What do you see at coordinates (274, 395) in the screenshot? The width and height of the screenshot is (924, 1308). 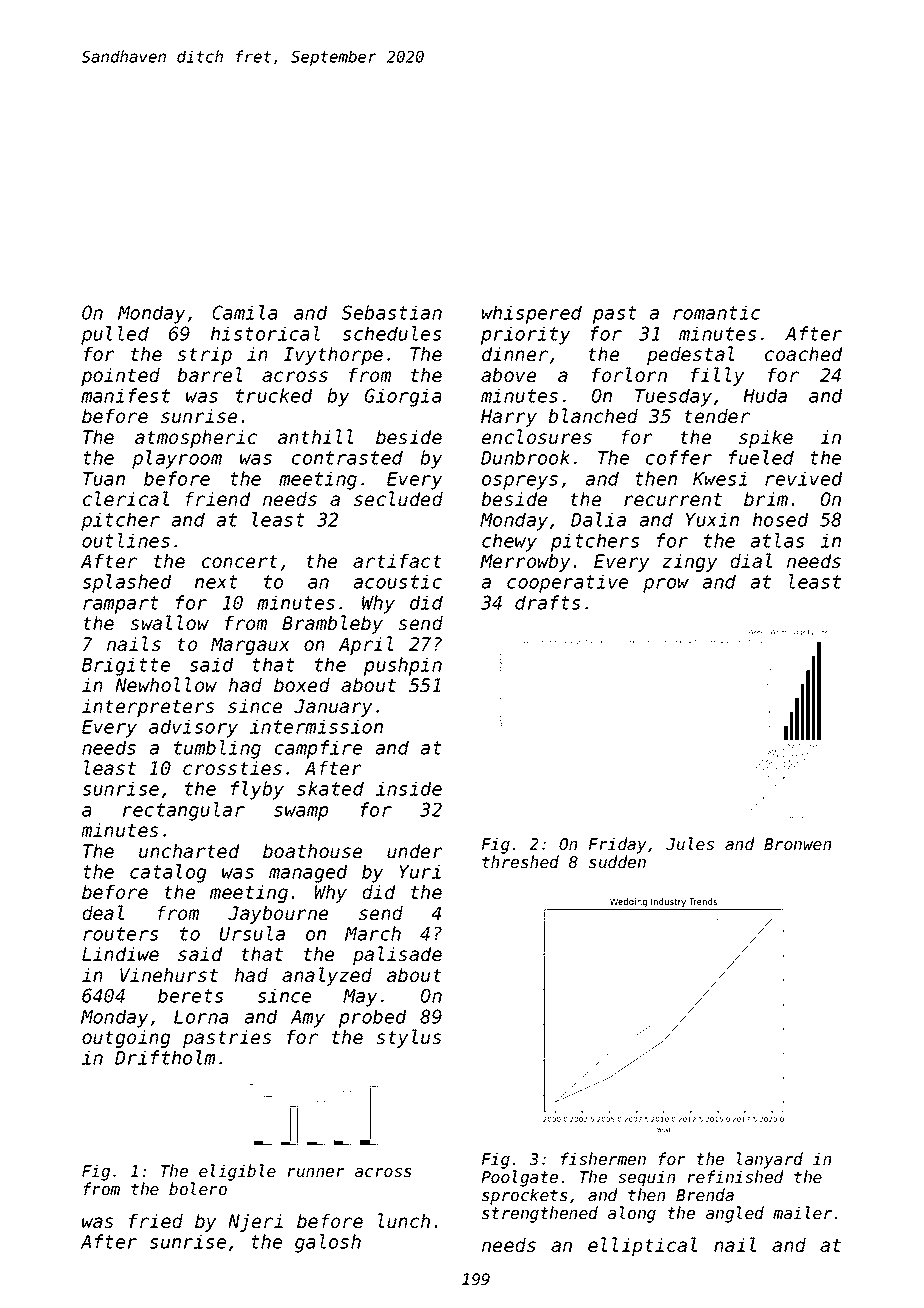 I see `trucked` at bounding box center [274, 395].
